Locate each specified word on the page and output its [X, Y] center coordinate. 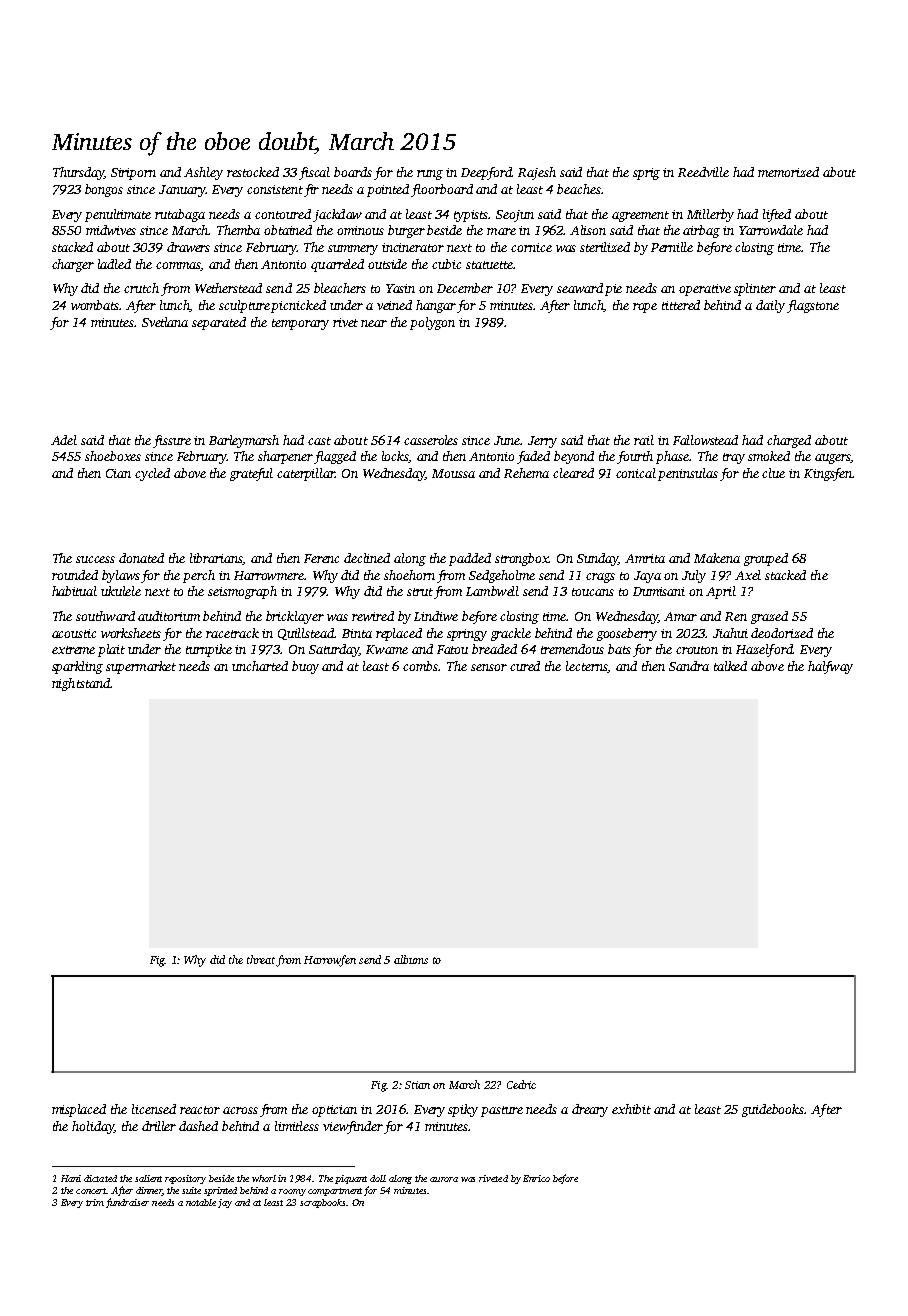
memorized [788, 172]
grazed [769, 617]
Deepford [486, 173]
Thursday [78, 173]
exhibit [631, 1109]
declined [367, 558]
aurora [444, 1179]
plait [111, 650]
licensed [154, 1109]
